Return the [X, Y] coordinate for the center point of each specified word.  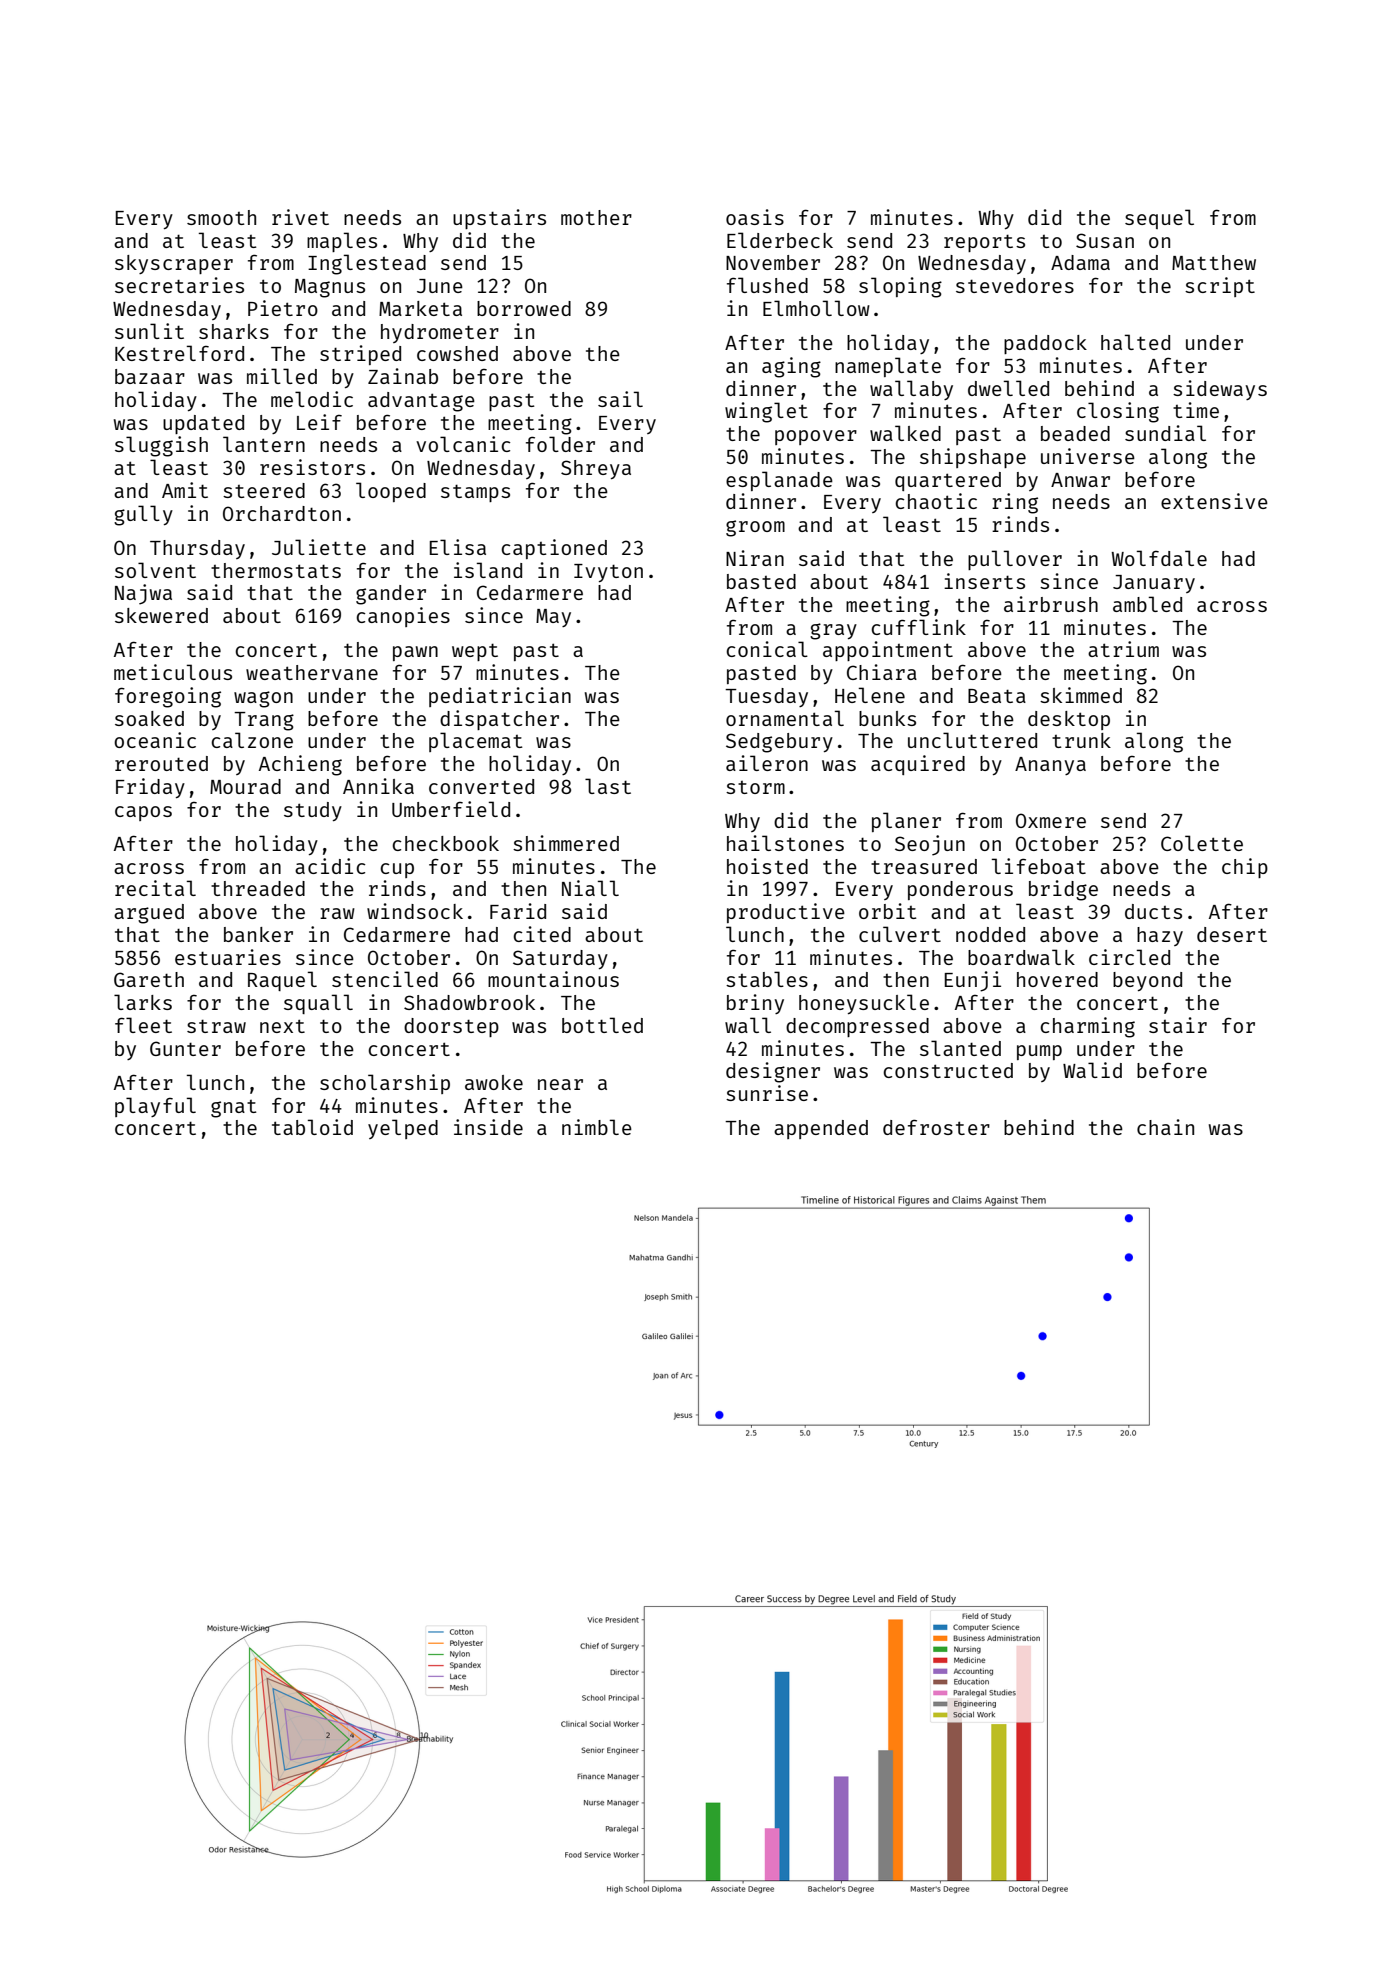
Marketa [420, 308]
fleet [143, 1025]
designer [773, 1072]
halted [1135, 342]
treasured [924, 866]
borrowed [524, 308]
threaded [258, 888]
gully [143, 515]
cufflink [918, 627]
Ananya [1050, 766]
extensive [1214, 501]
